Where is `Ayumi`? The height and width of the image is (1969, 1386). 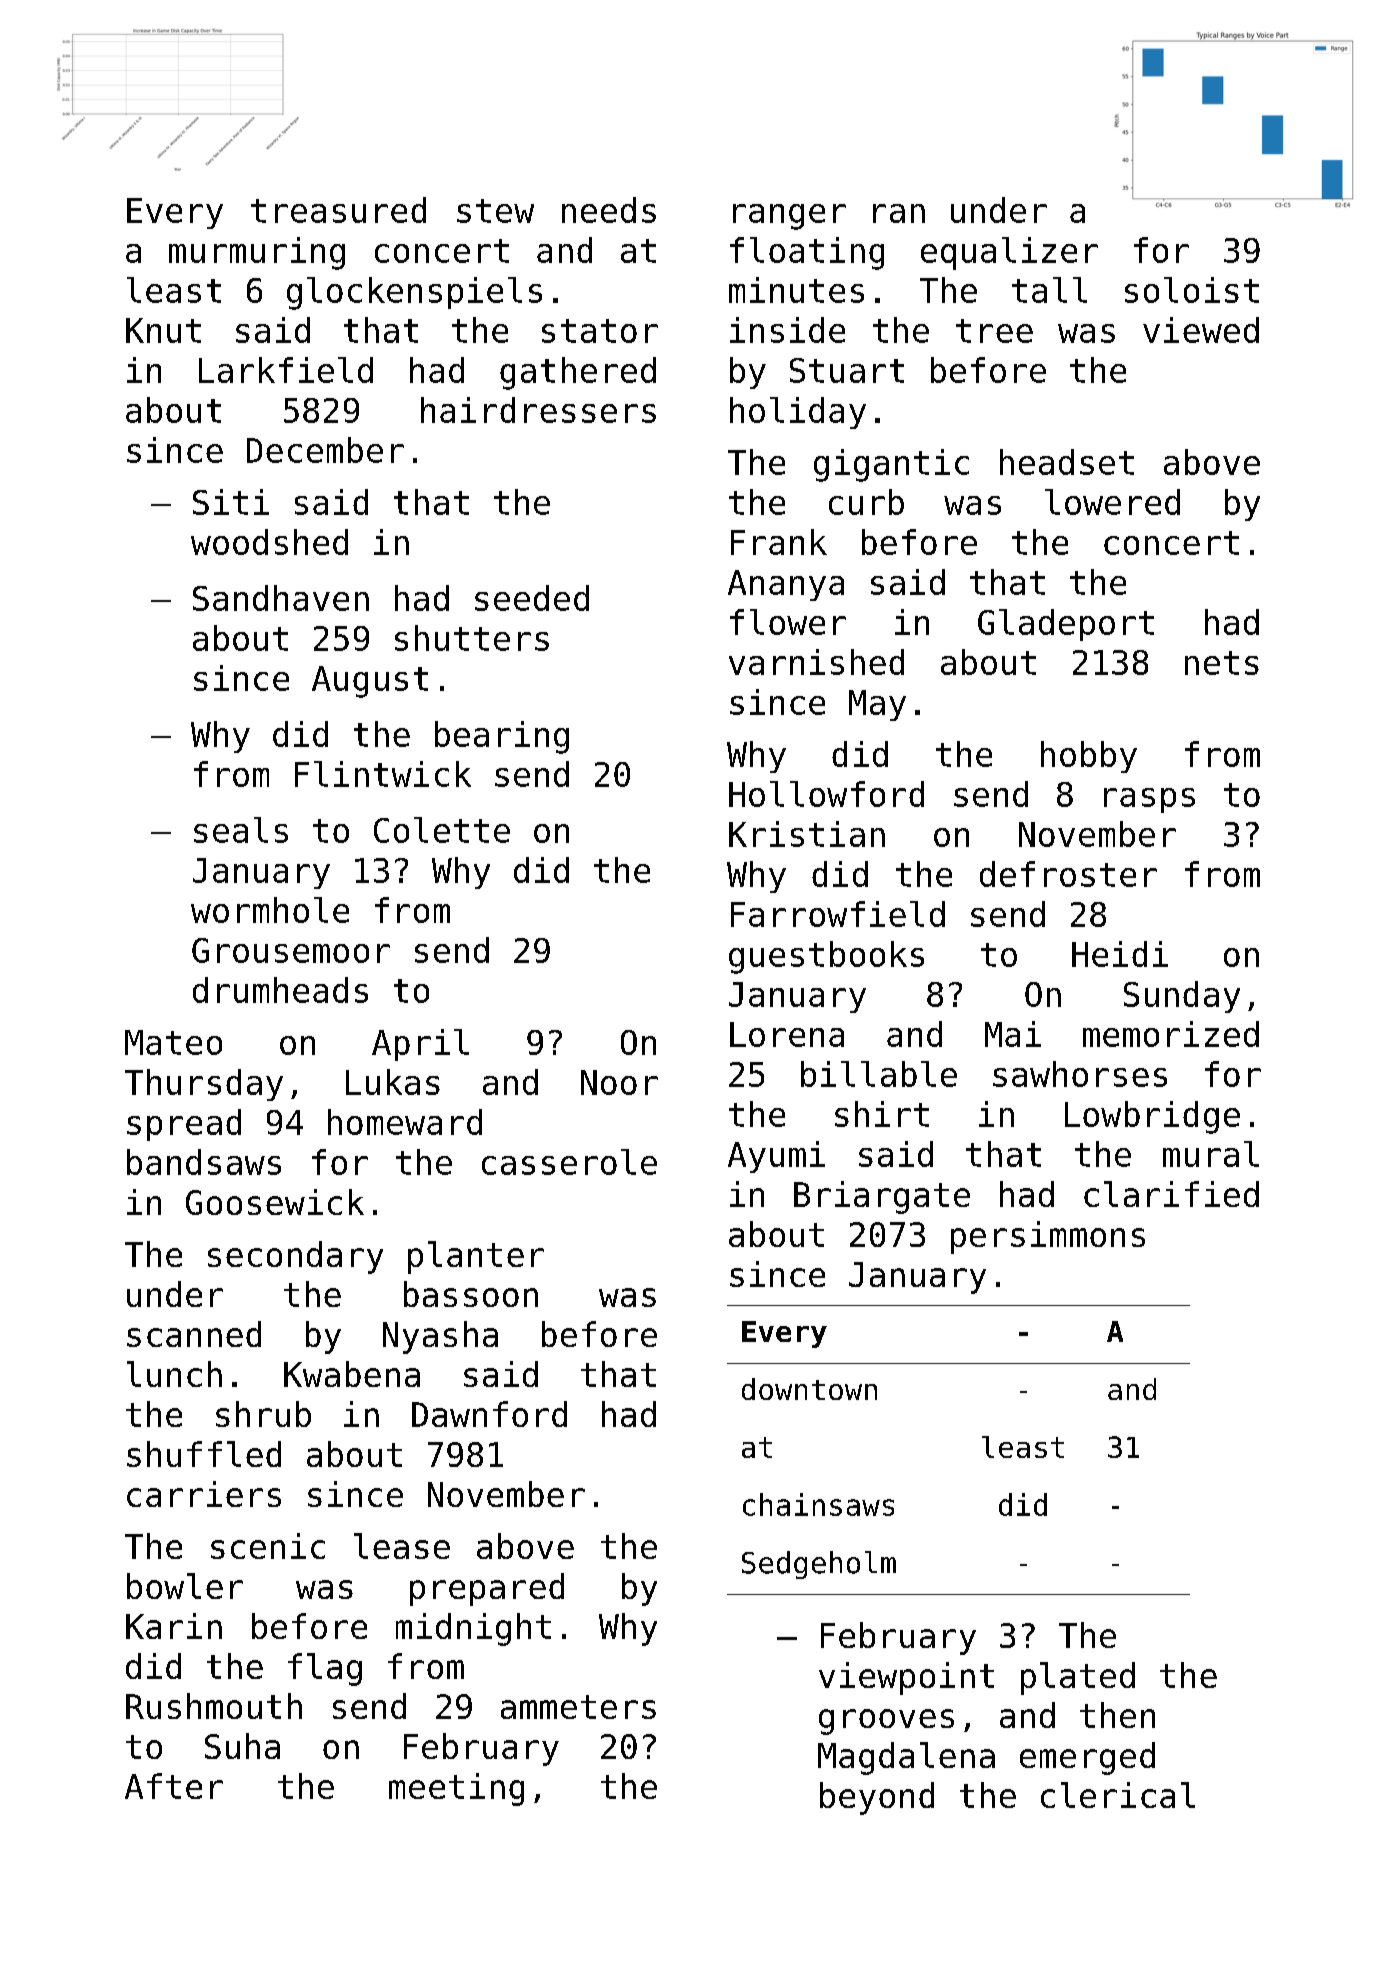
Ayumi is located at coordinates (776, 1157).
